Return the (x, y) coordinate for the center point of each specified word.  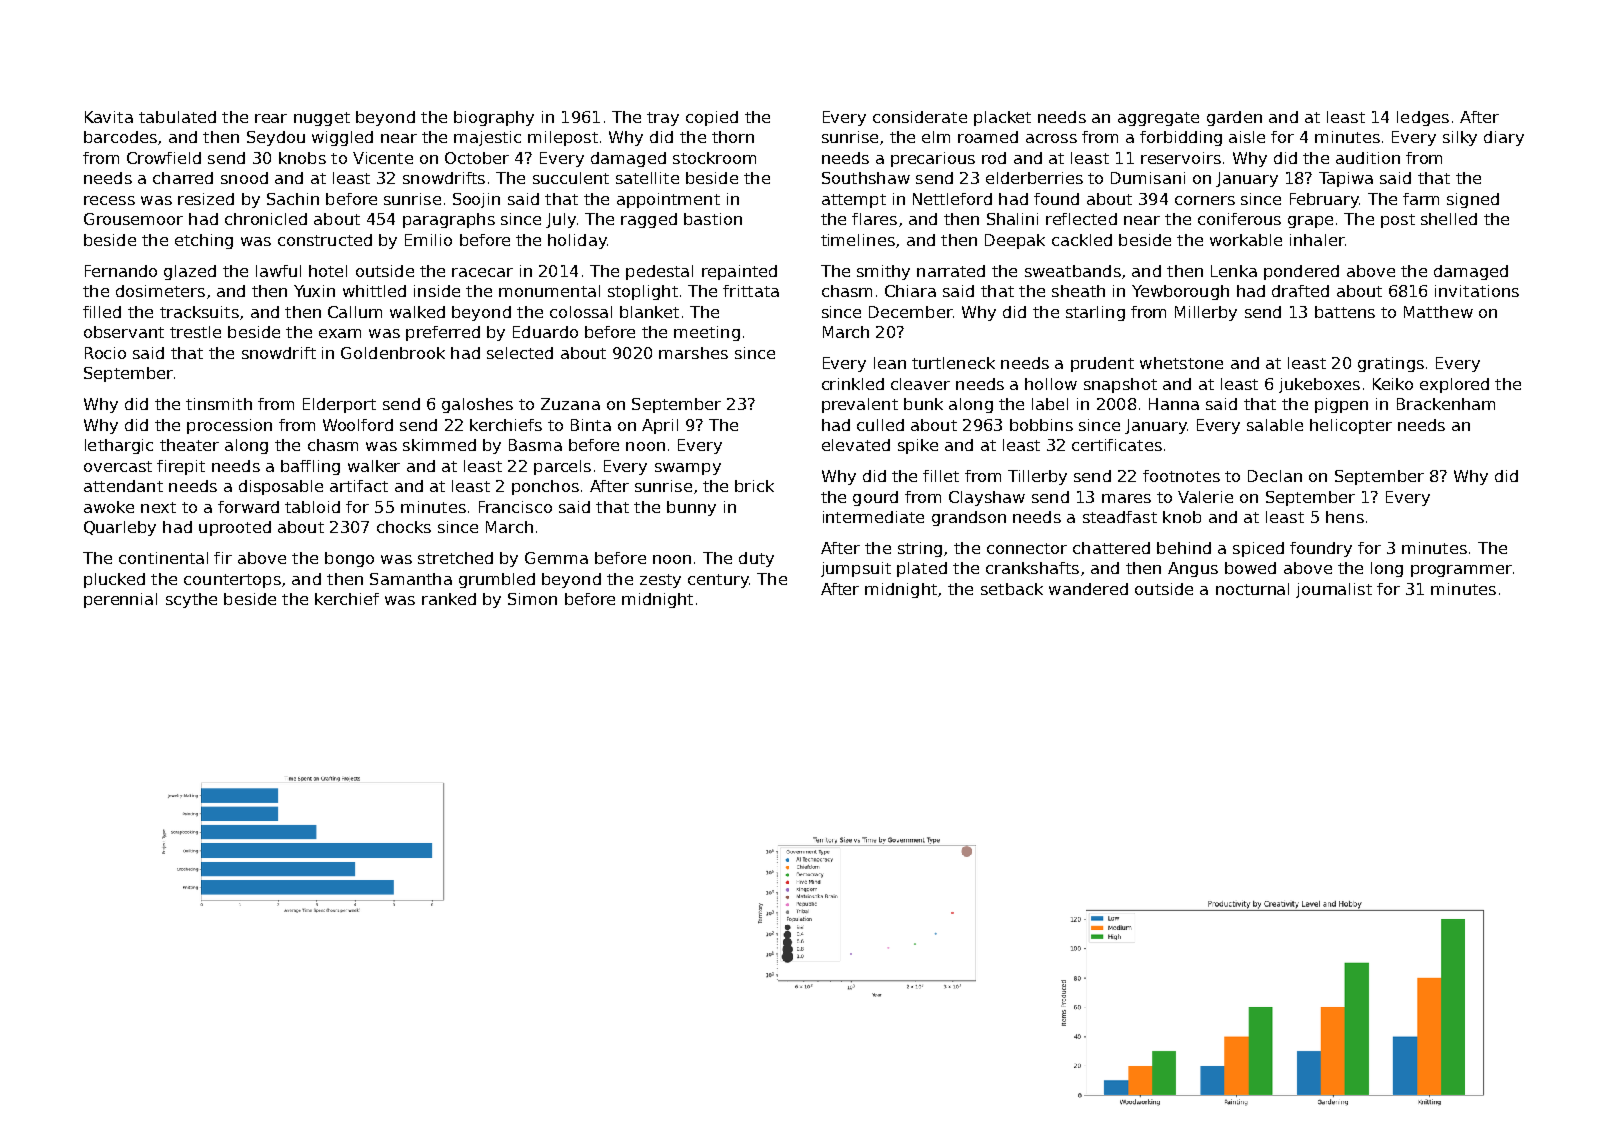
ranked (449, 599)
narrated (951, 271)
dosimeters (160, 291)
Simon (532, 599)
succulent (571, 178)
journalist (1334, 590)
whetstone (1181, 363)
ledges (1423, 118)
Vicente (383, 158)
